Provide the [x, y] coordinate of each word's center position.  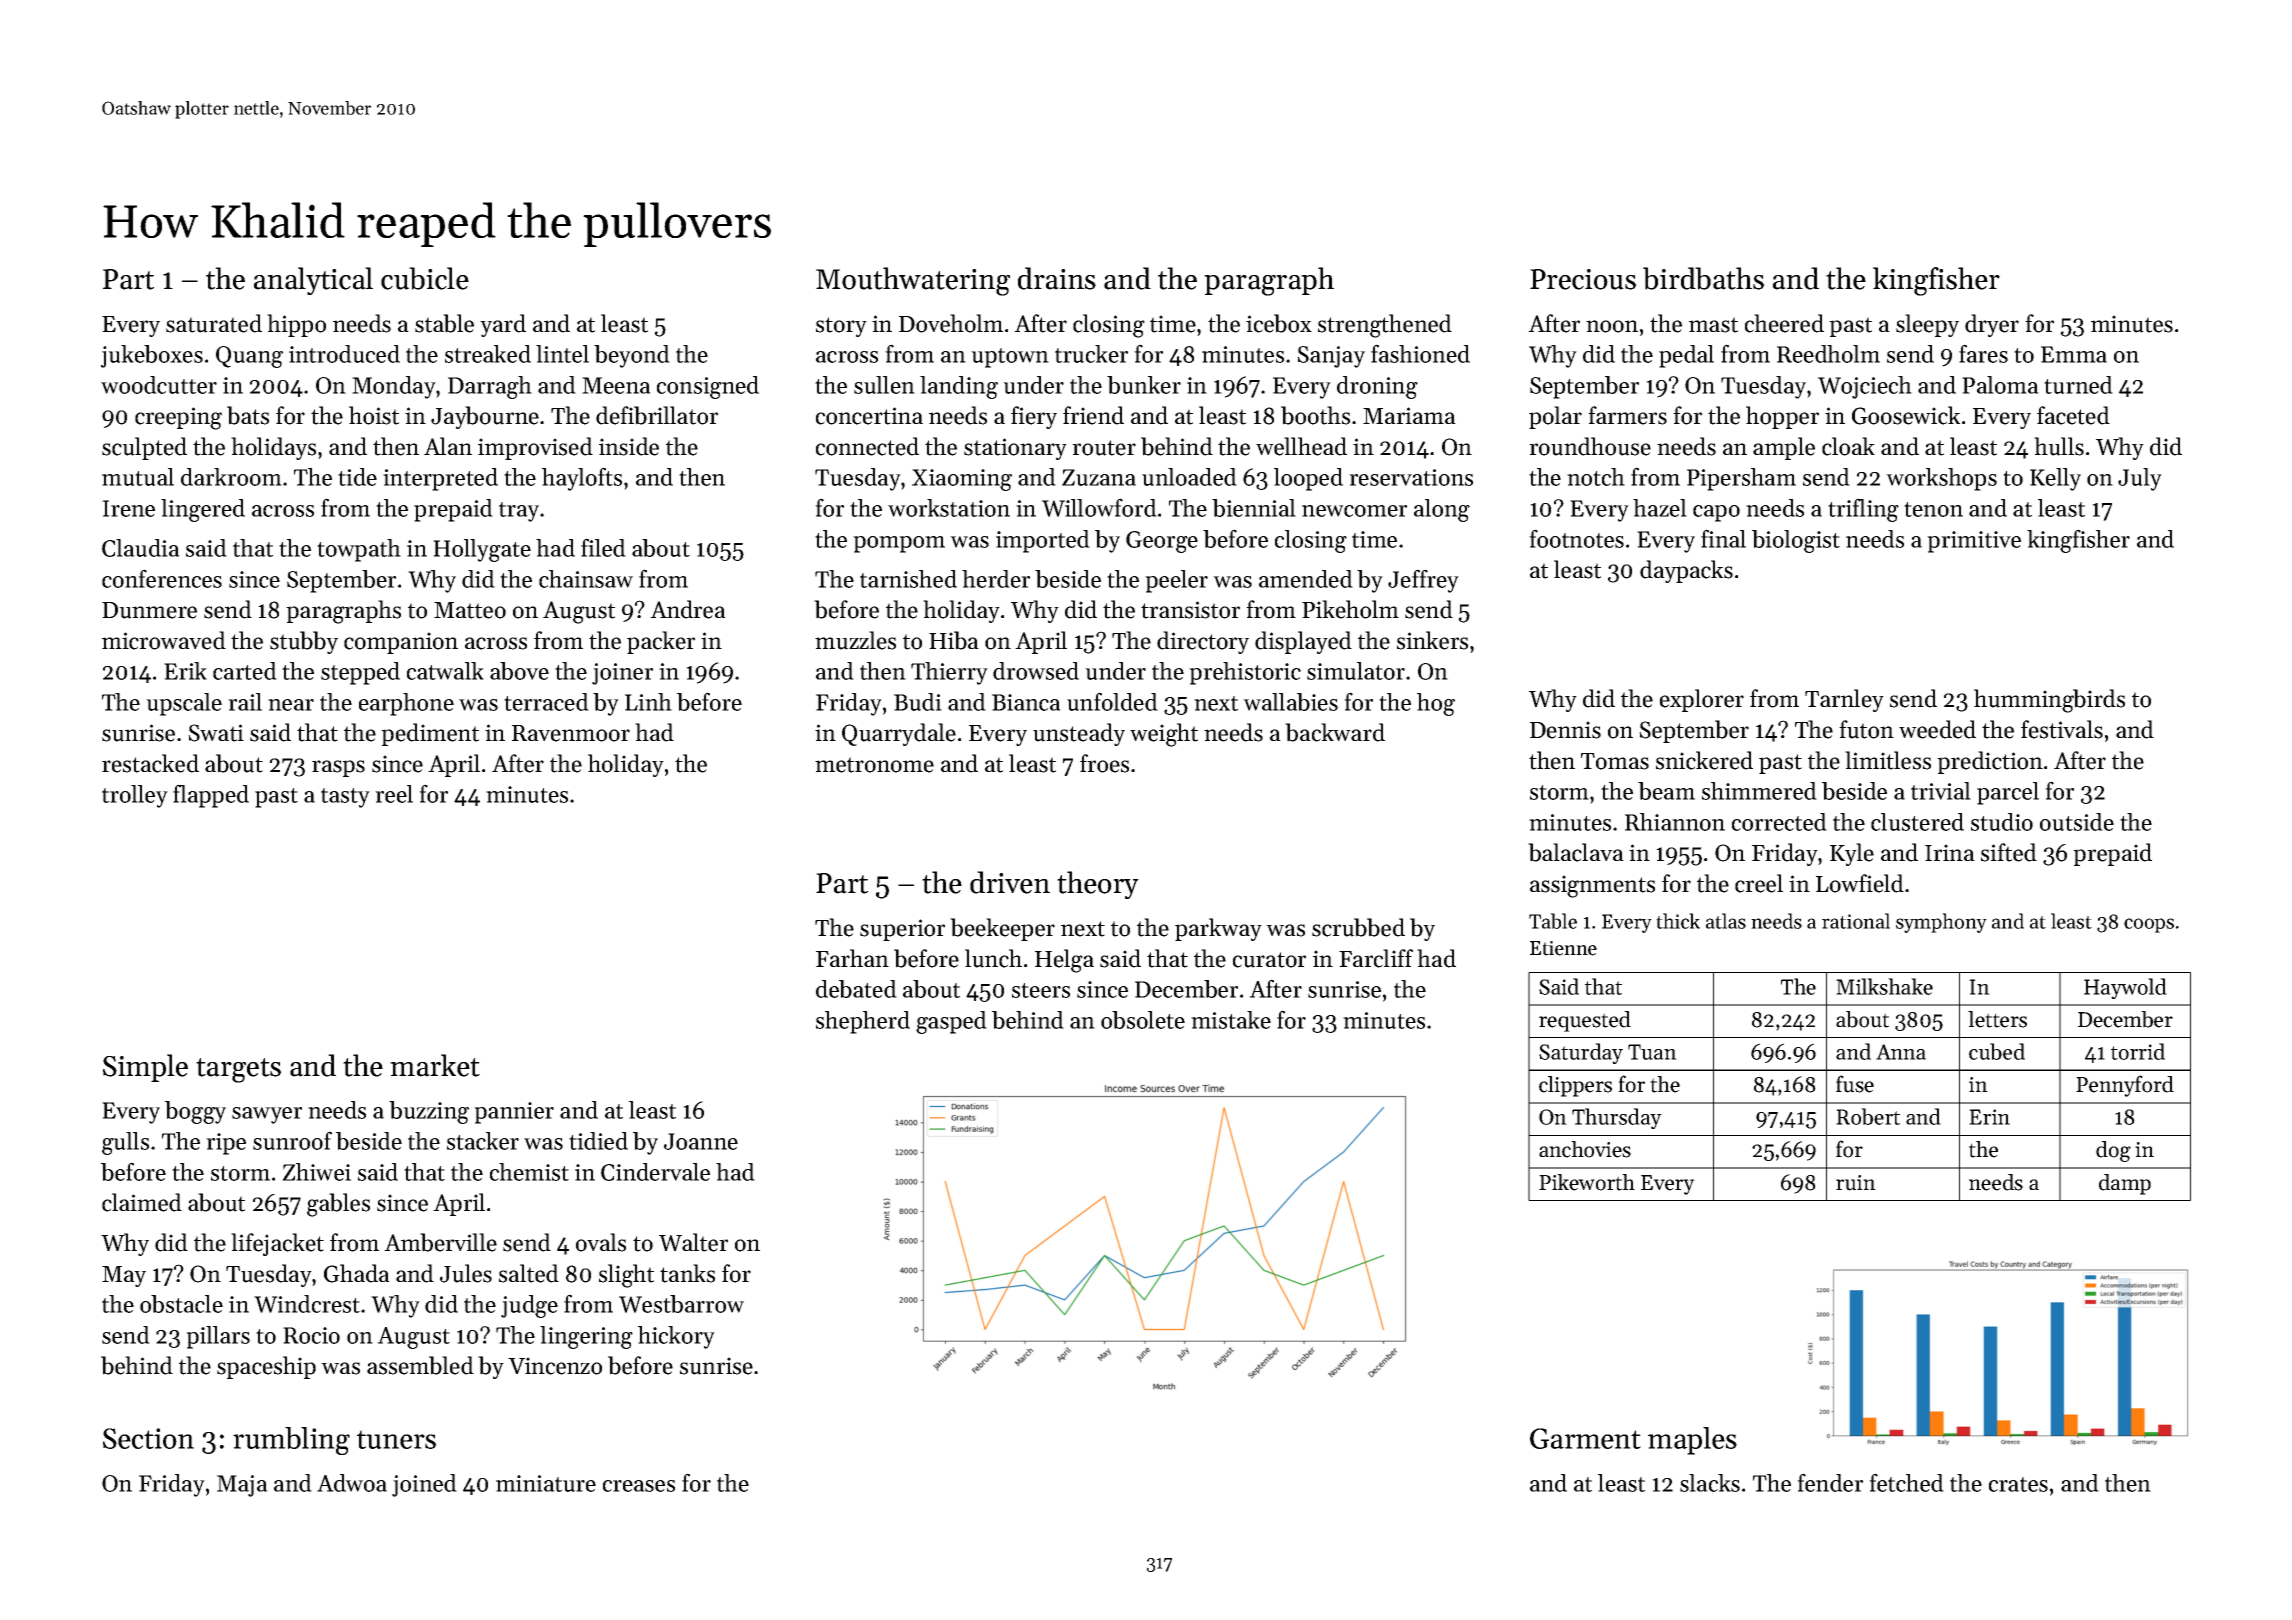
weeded [1937, 729]
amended [1306, 579]
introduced [344, 354]
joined [424, 1485]
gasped [951, 1022]
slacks [1710, 1483]
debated [856, 989]
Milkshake [1884, 986]
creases [639, 1486]
